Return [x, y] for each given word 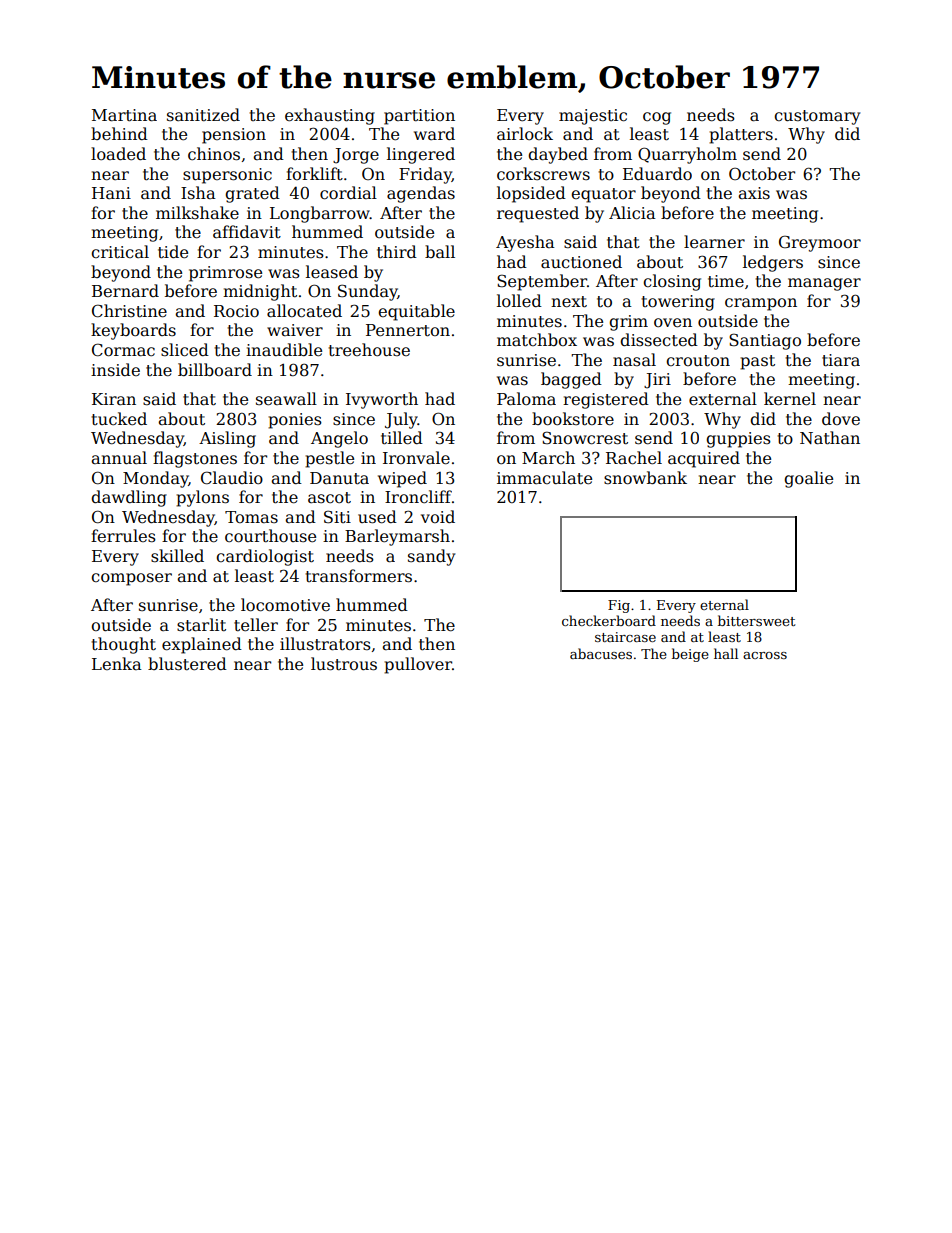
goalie [808, 479]
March [548, 457]
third [397, 252]
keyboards [133, 331]
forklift [314, 173]
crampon [761, 304]
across [765, 655]
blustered [187, 664]
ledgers [773, 263]
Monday [156, 479]
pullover [418, 665]
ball [440, 251]
